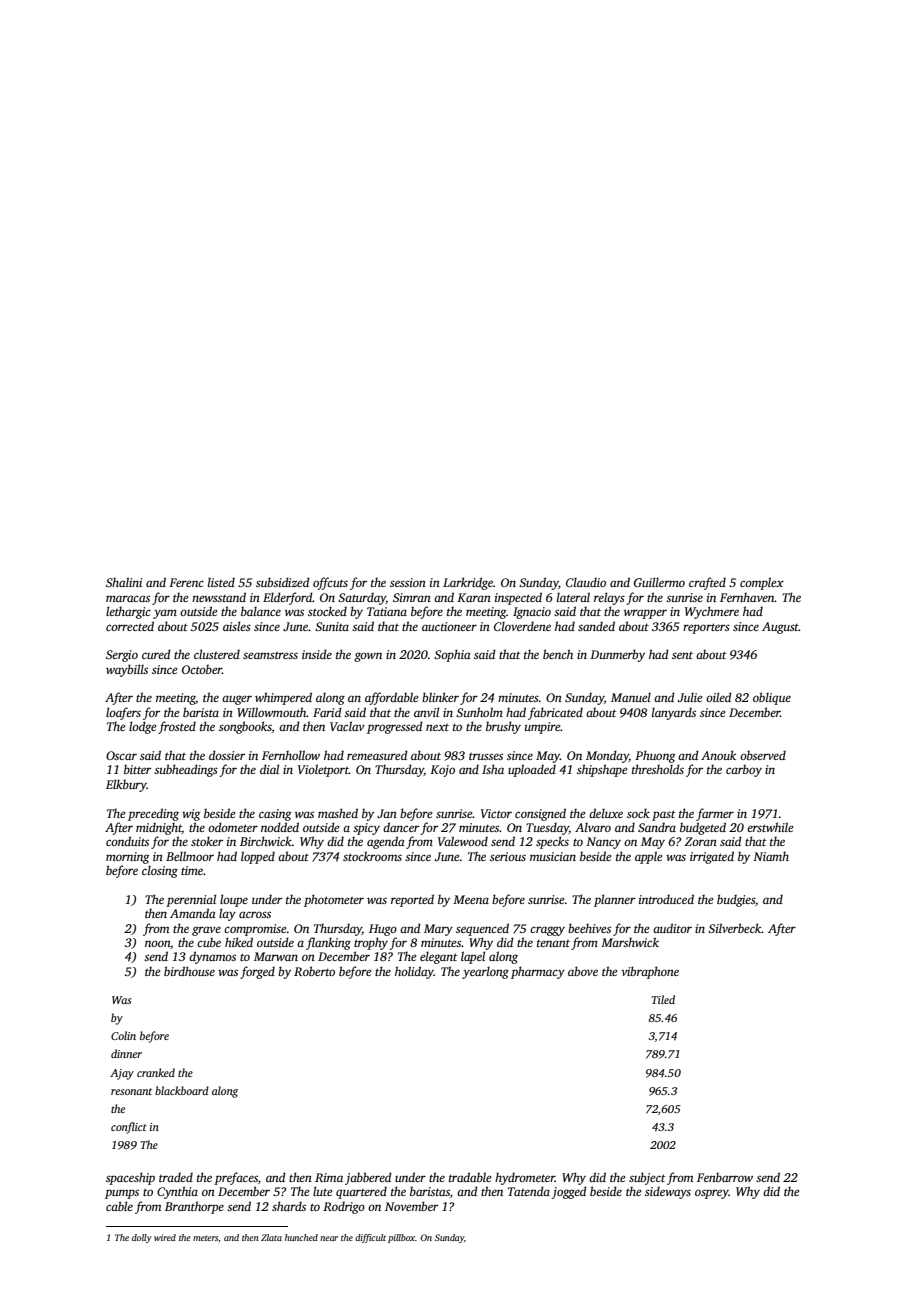  Describe the element at coordinates (663, 999) in the image. I see `Tiled` at that location.
